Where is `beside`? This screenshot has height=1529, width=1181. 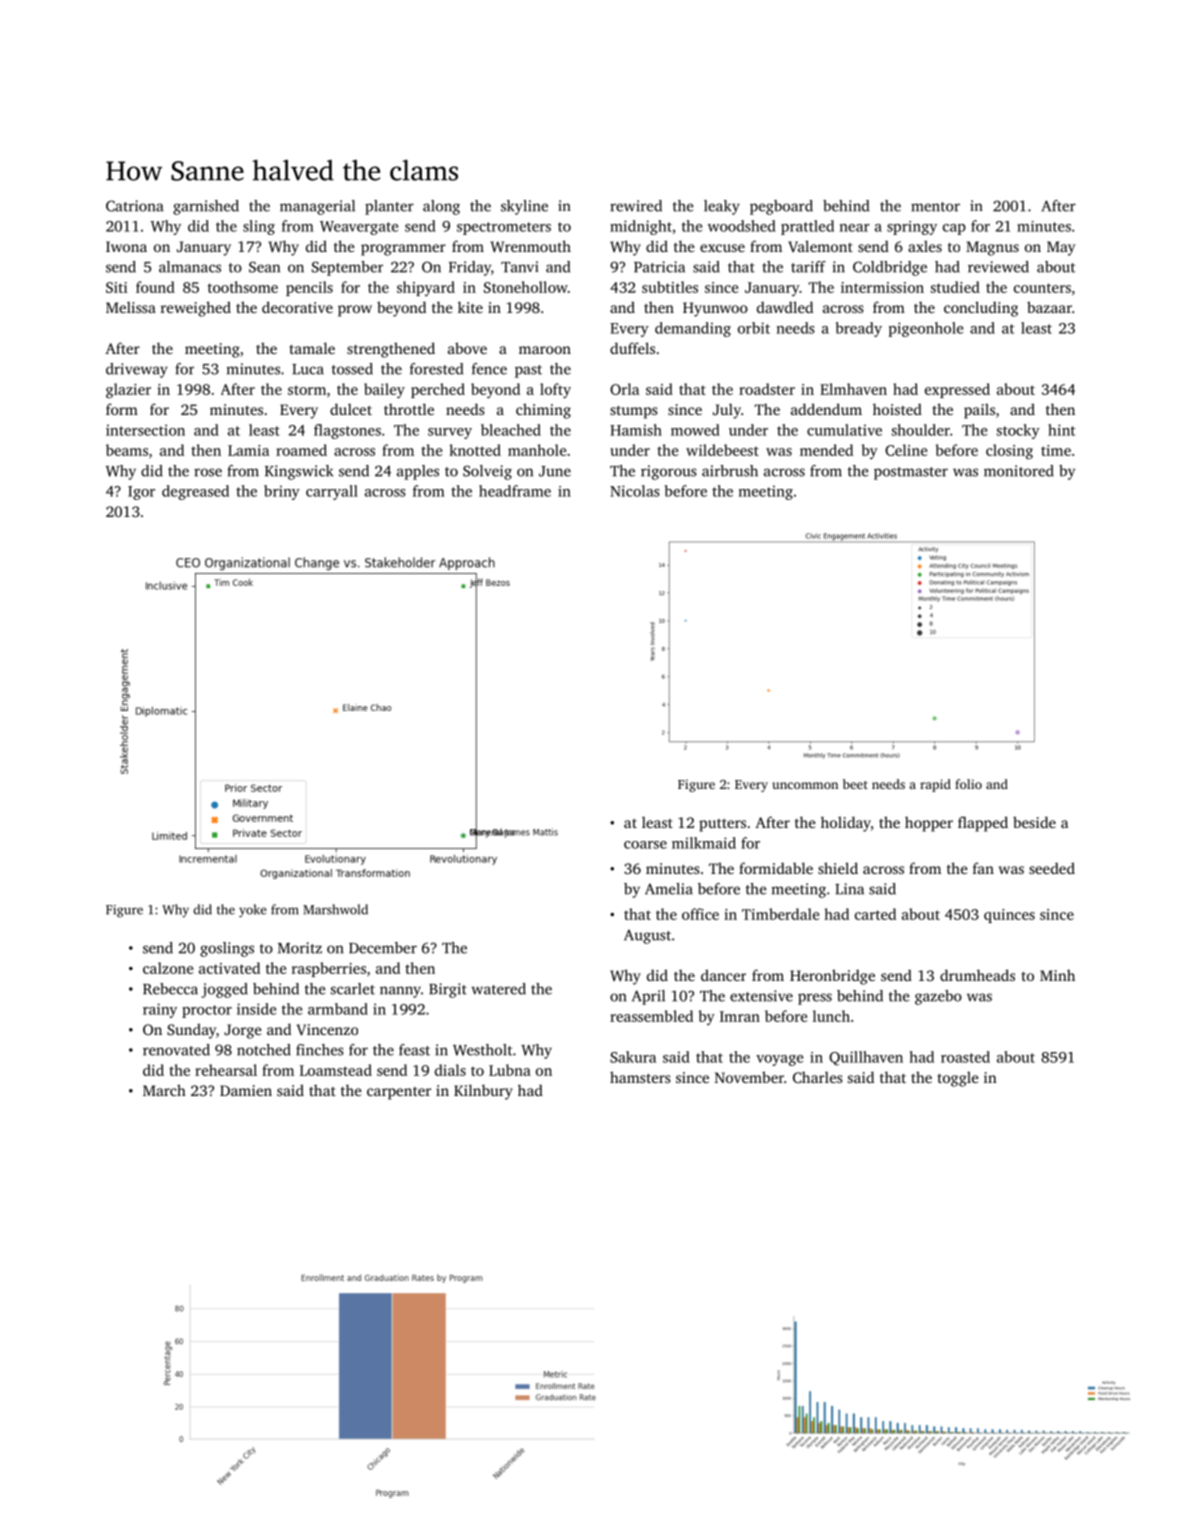
beside is located at coordinates (1034, 822).
